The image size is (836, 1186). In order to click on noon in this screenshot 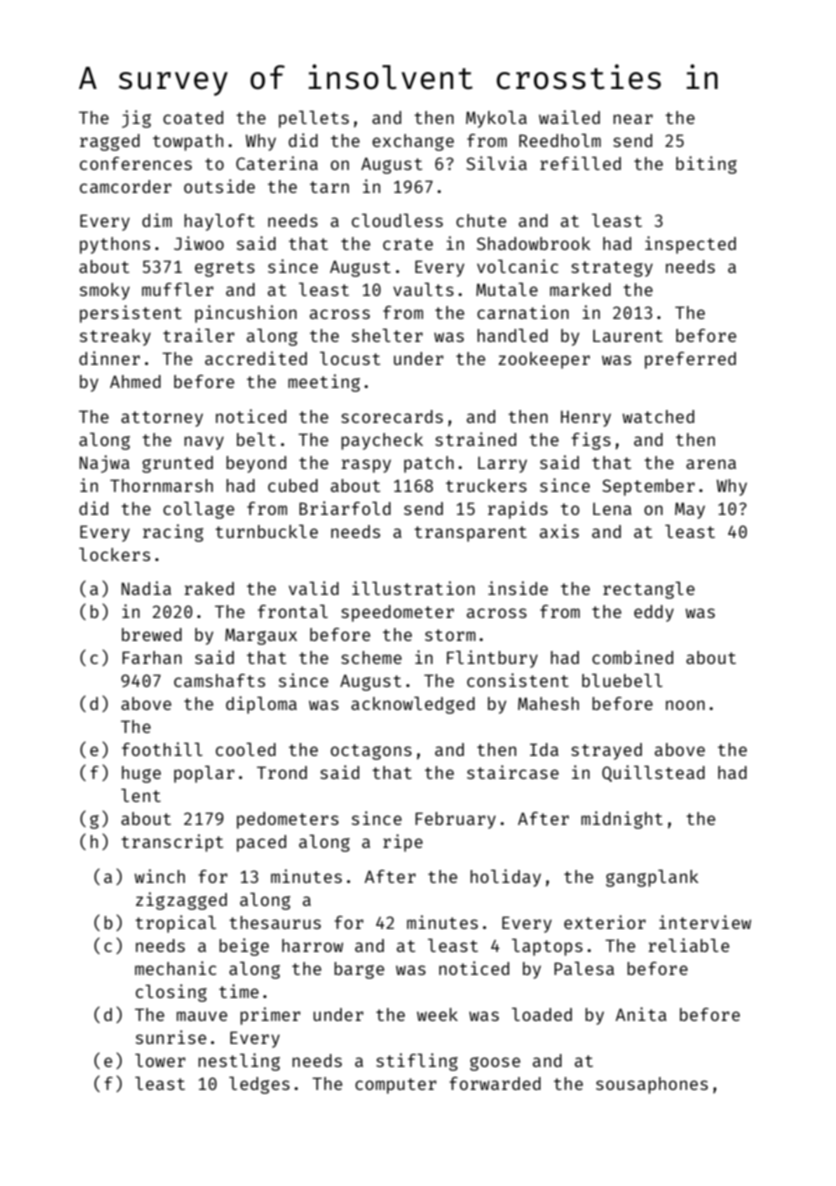, I will do `click(685, 705)`.
